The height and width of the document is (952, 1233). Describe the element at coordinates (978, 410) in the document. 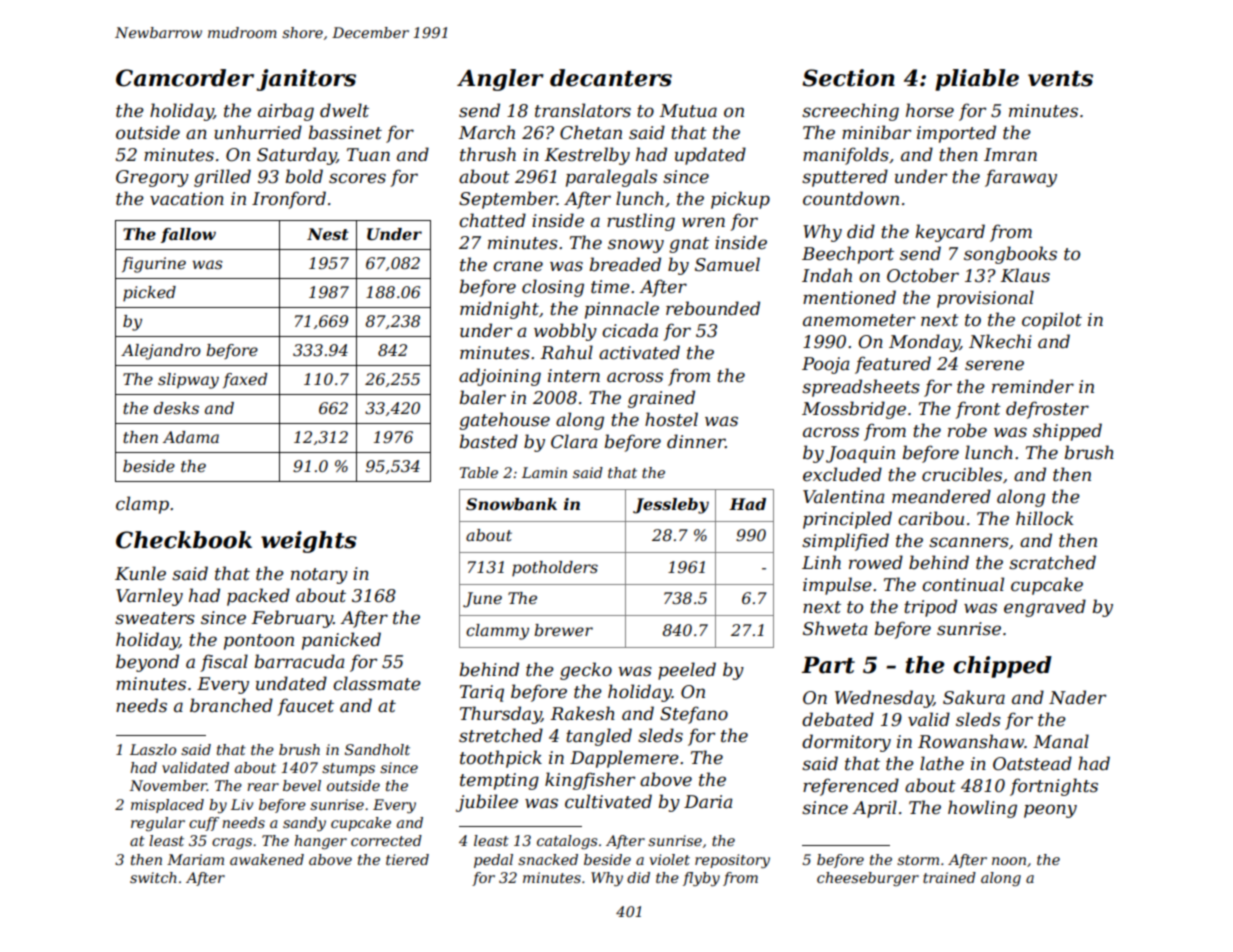

I see `front` at that location.
